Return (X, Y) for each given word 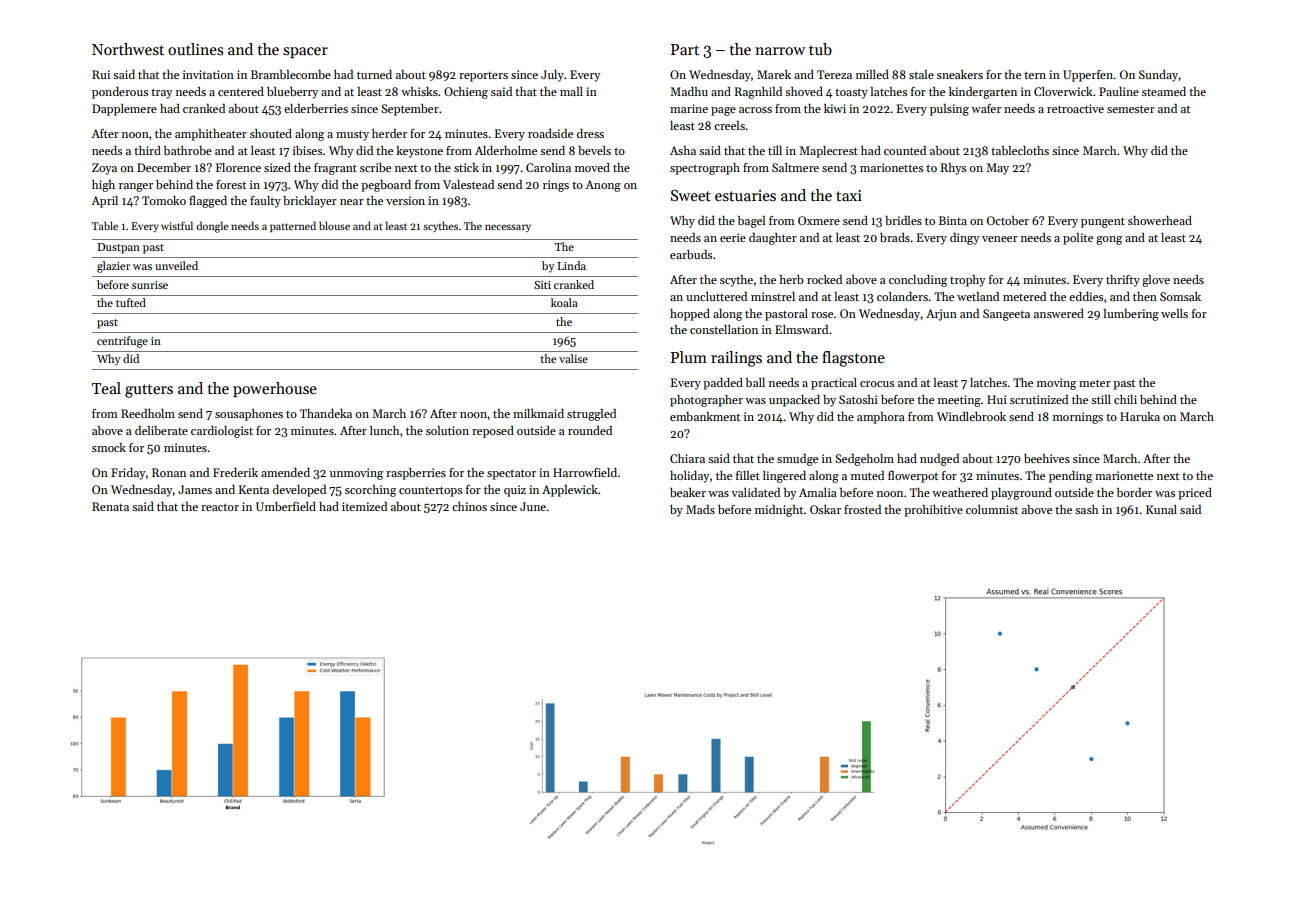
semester (1131, 109)
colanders (902, 296)
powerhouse (275, 389)
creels (729, 125)
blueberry (292, 93)
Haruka (1140, 416)
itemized (364, 506)
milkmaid (538, 413)
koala (564, 302)
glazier (113, 267)
